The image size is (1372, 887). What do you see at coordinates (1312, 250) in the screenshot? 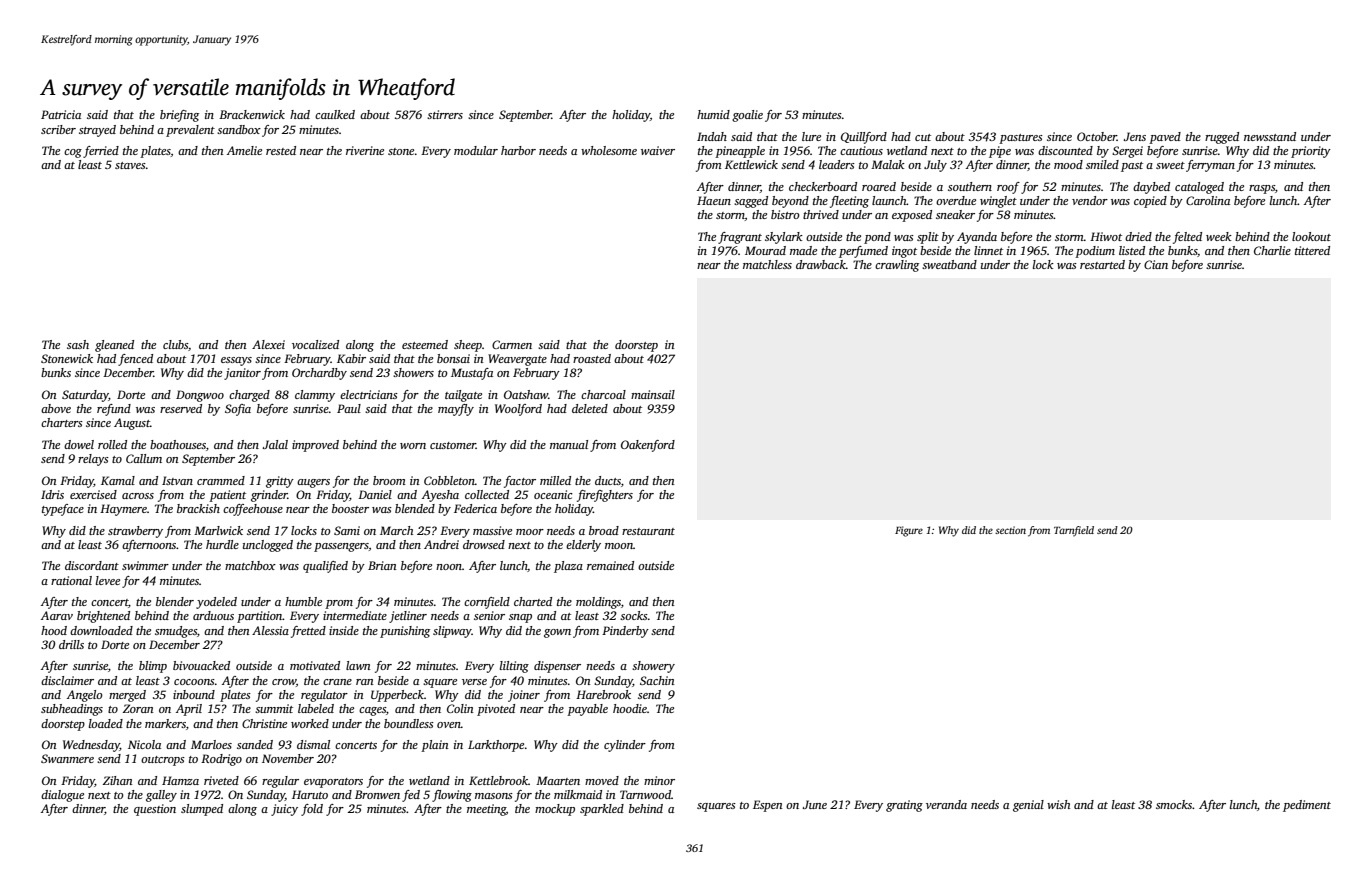
I see `tittered` at bounding box center [1312, 250].
